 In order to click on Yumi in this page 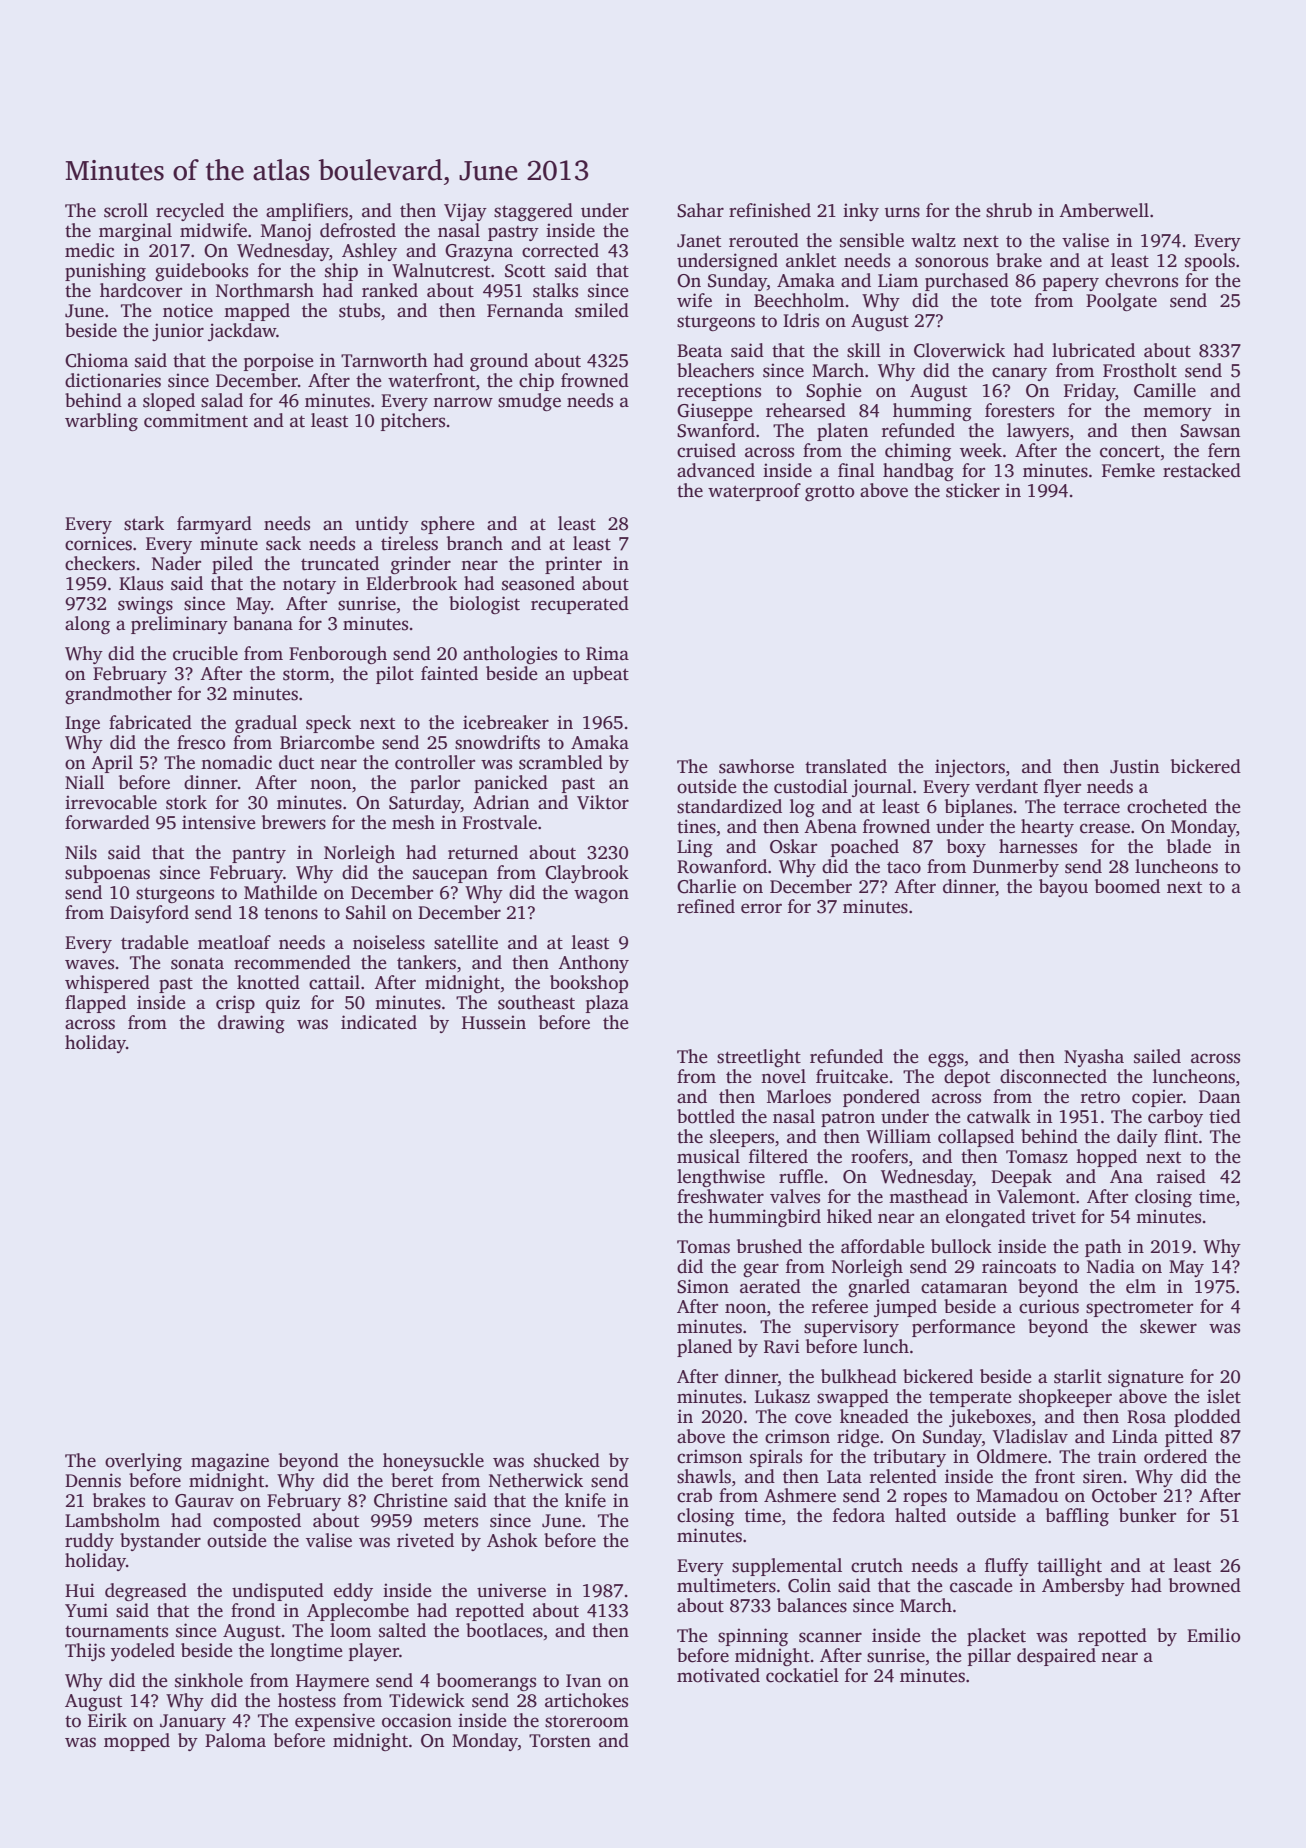, I will do `click(86, 1610)`.
